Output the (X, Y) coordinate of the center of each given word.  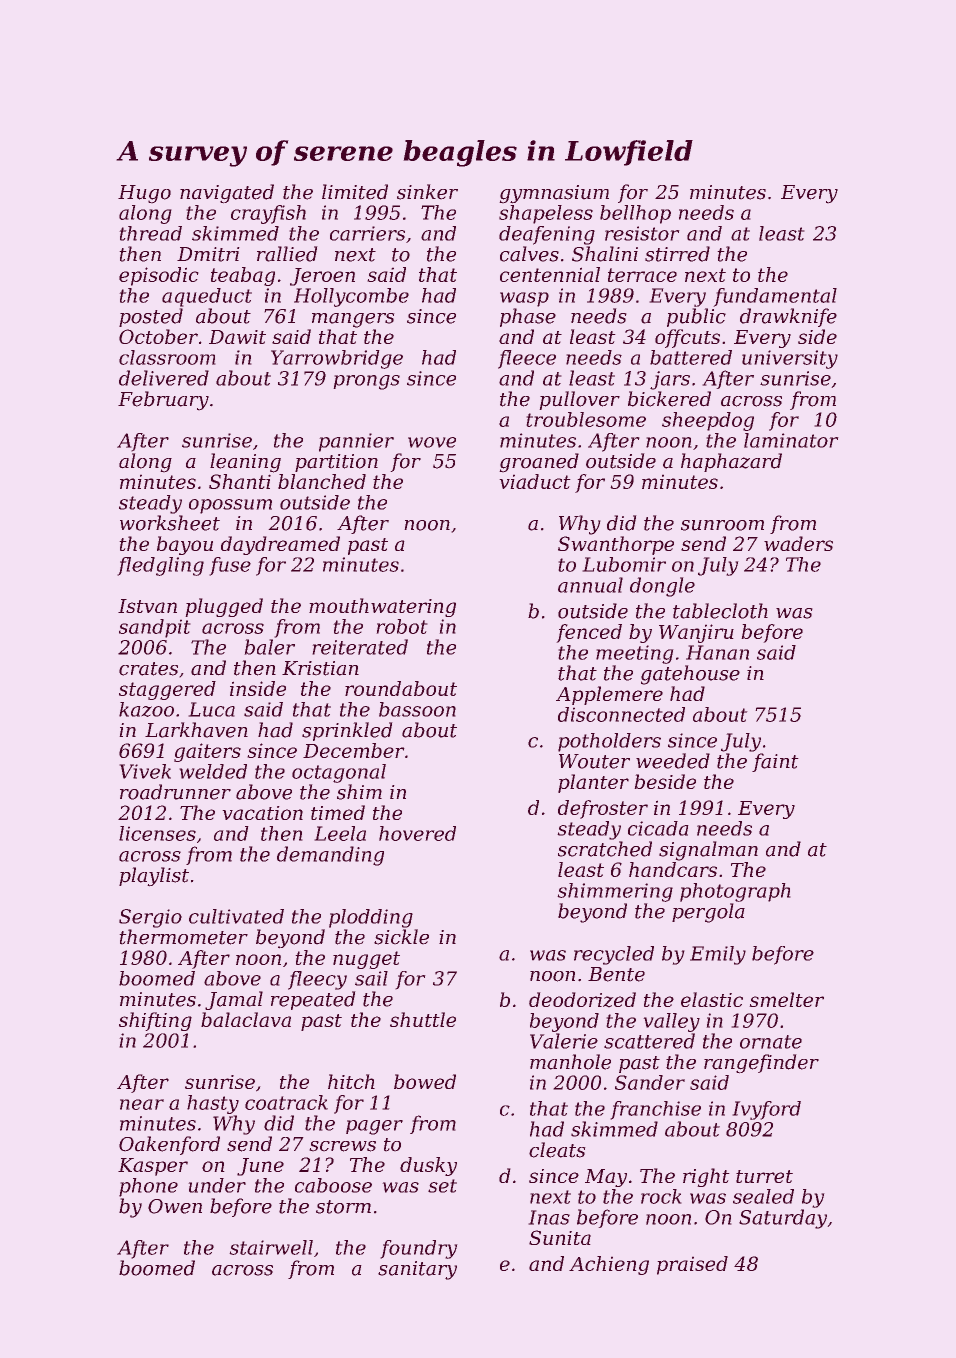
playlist (154, 876)
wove (432, 442)
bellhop (635, 214)
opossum (230, 506)
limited (355, 192)
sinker (427, 192)
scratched (605, 849)
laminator (791, 440)
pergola (708, 913)
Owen (175, 1206)
